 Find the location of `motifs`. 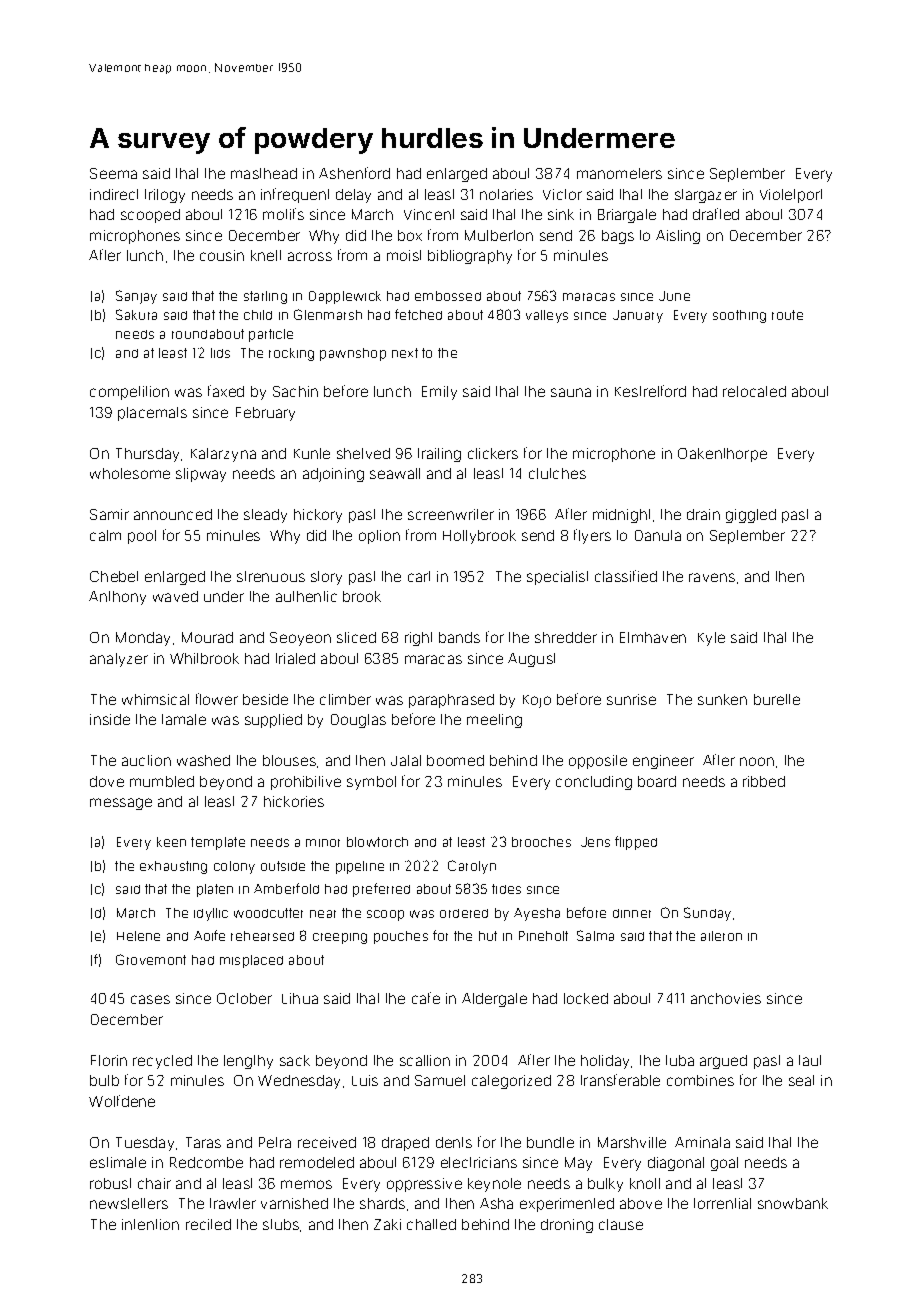

motifs is located at coordinates (283, 214).
